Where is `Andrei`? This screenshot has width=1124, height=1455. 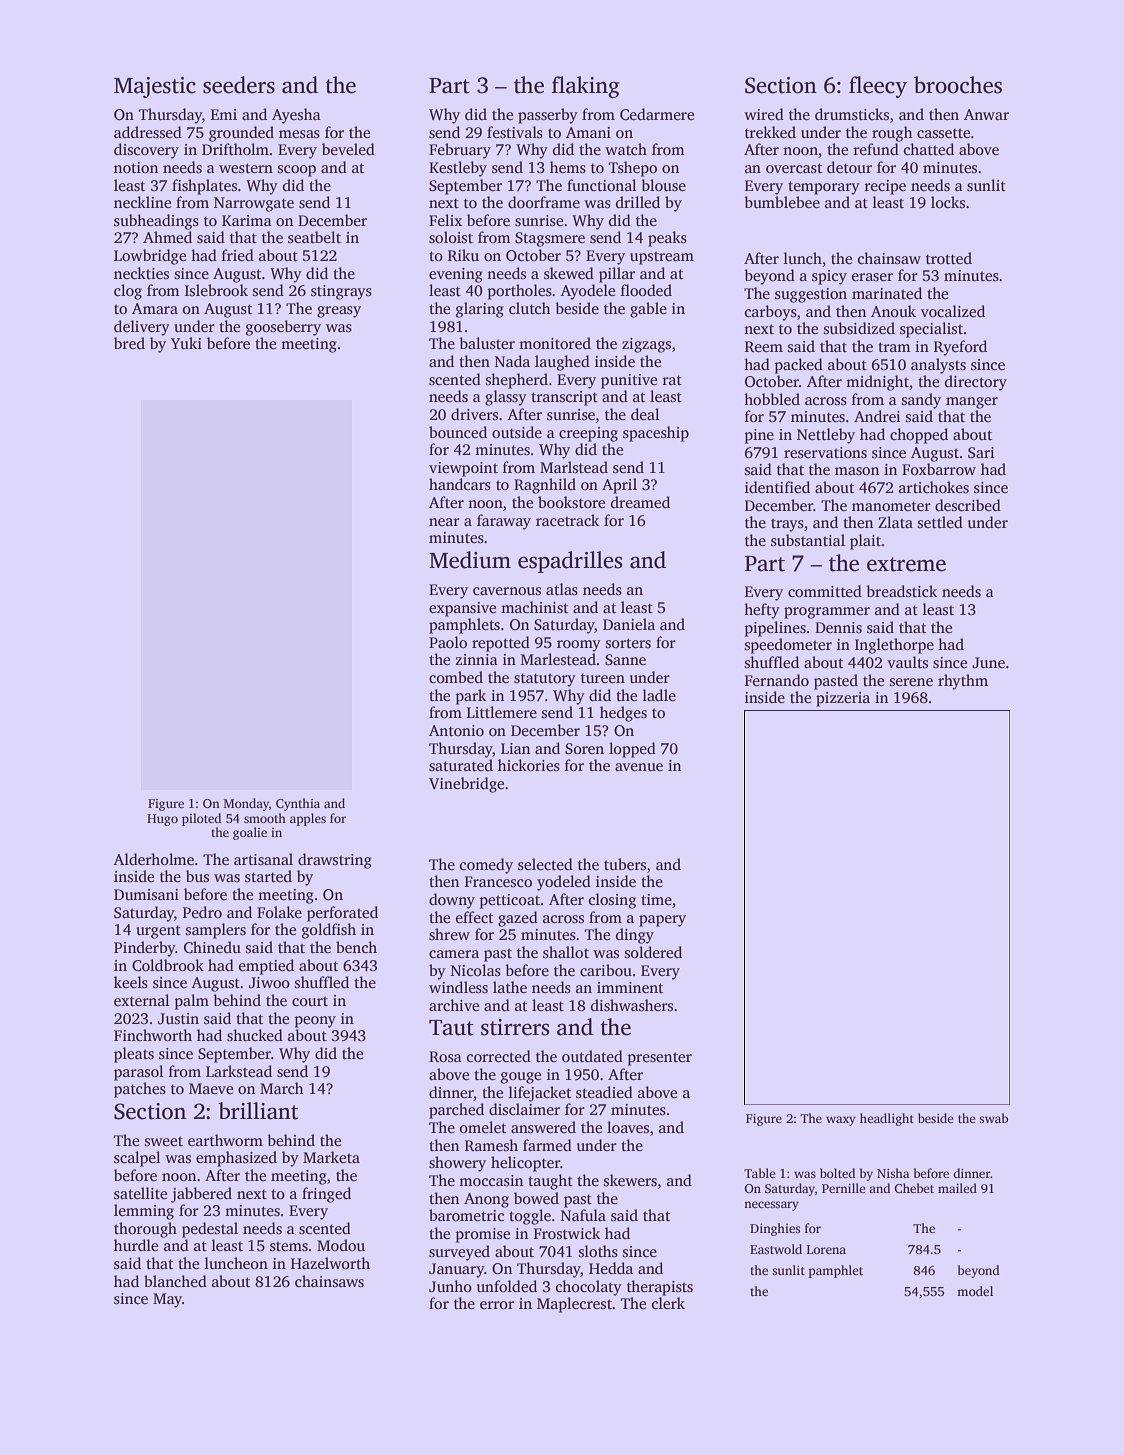
Andrei is located at coordinates (877, 416).
